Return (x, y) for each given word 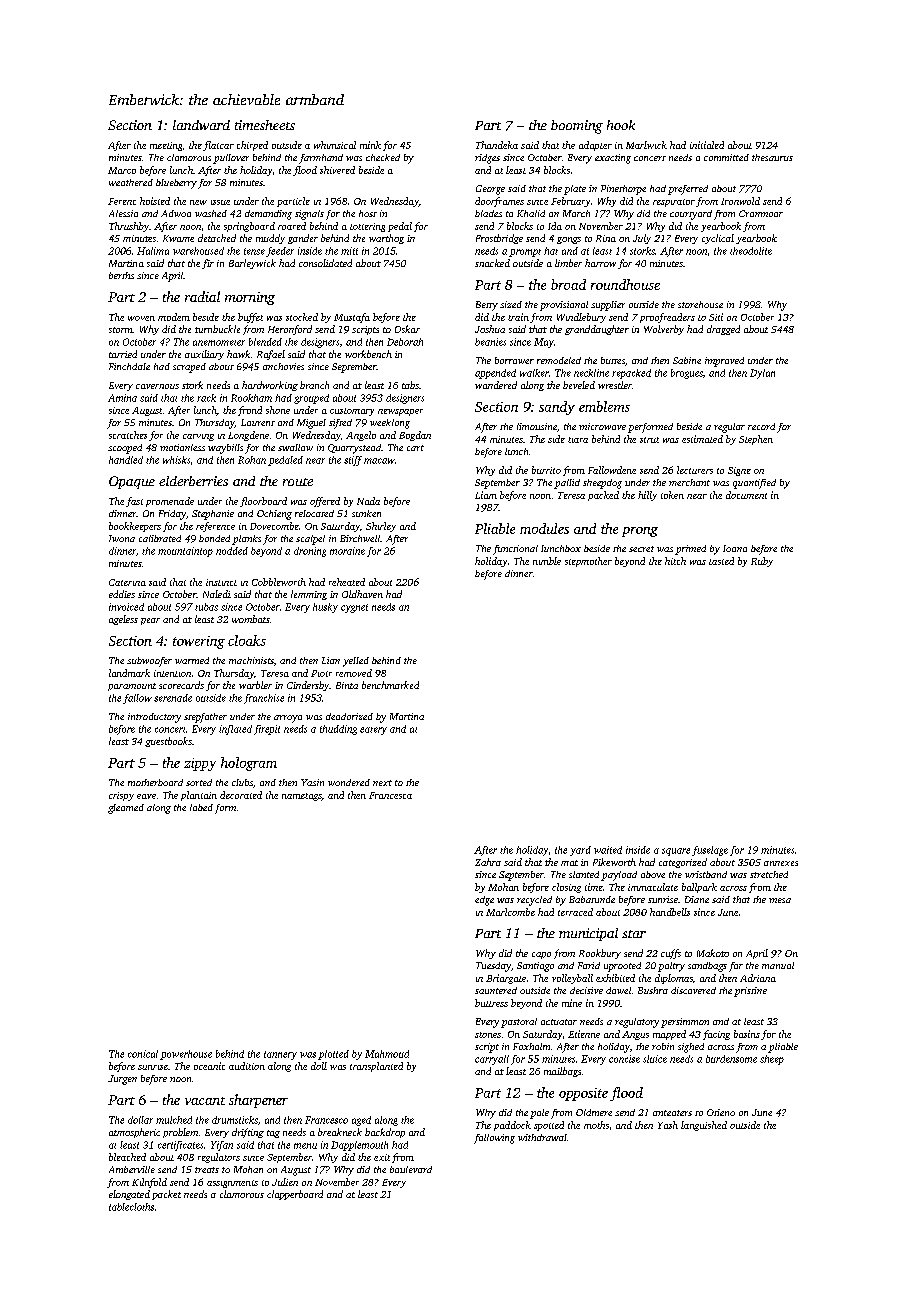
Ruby (762, 562)
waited (608, 850)
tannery (280, 1055)
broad (568, 284)
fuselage (710, 851)
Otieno (721, 1112)
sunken (366, 513)
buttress (491, 1003)
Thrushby (129, 227)
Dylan (762, 374)
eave (146, 796)
